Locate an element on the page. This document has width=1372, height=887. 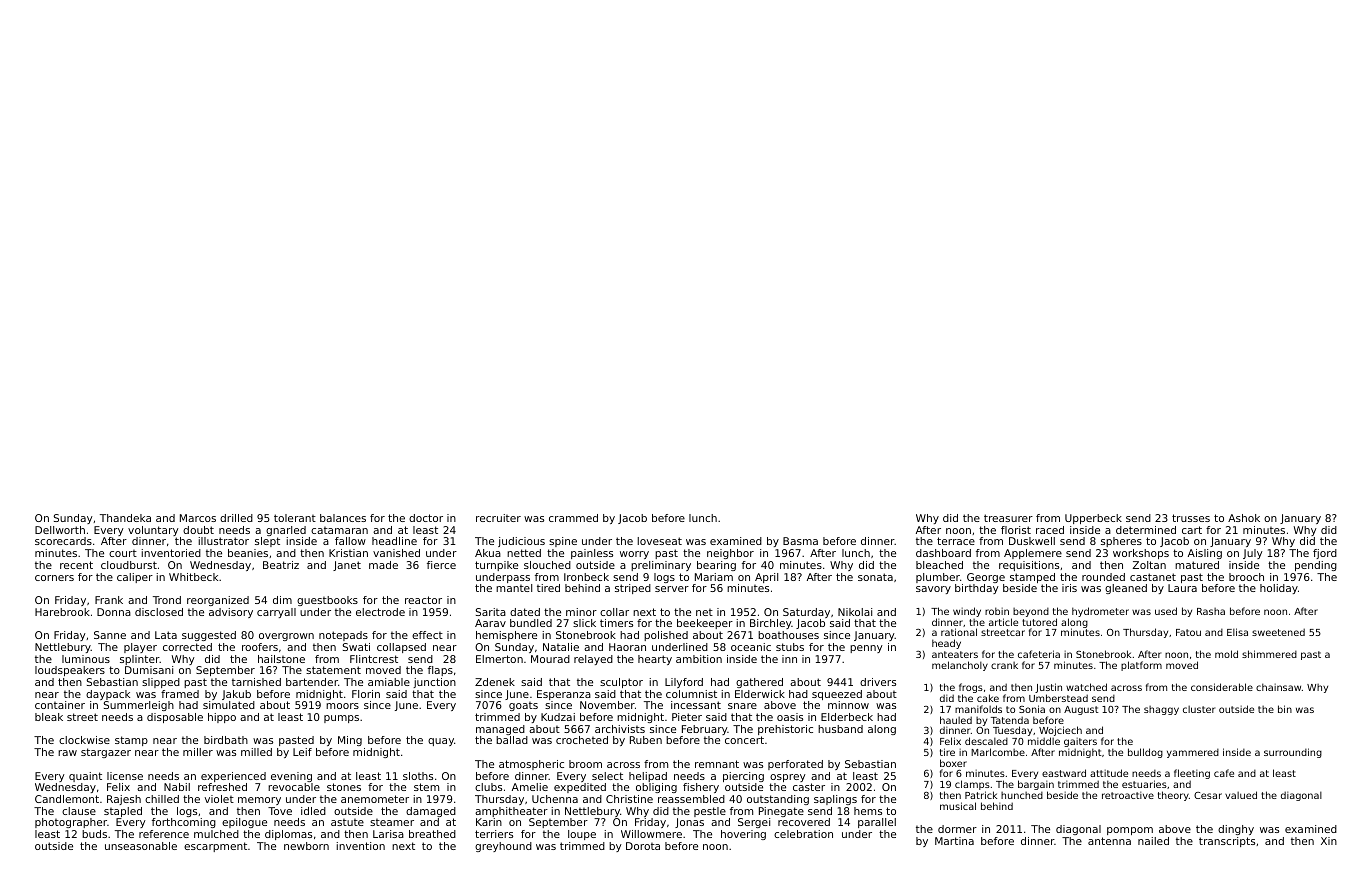
crammed is located at coordinates (573, 518).
